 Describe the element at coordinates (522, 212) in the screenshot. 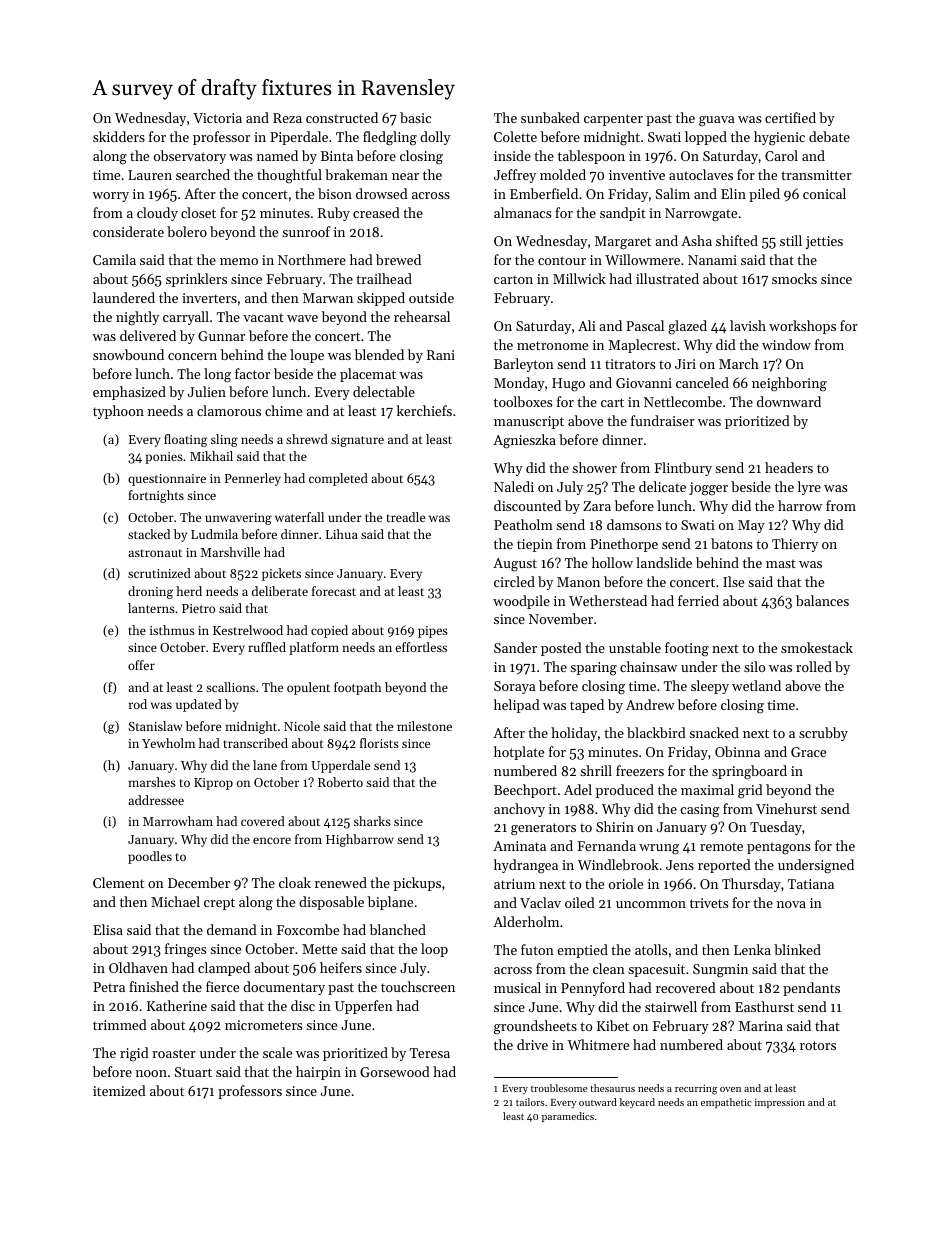

I see `almanacs` at that location.
